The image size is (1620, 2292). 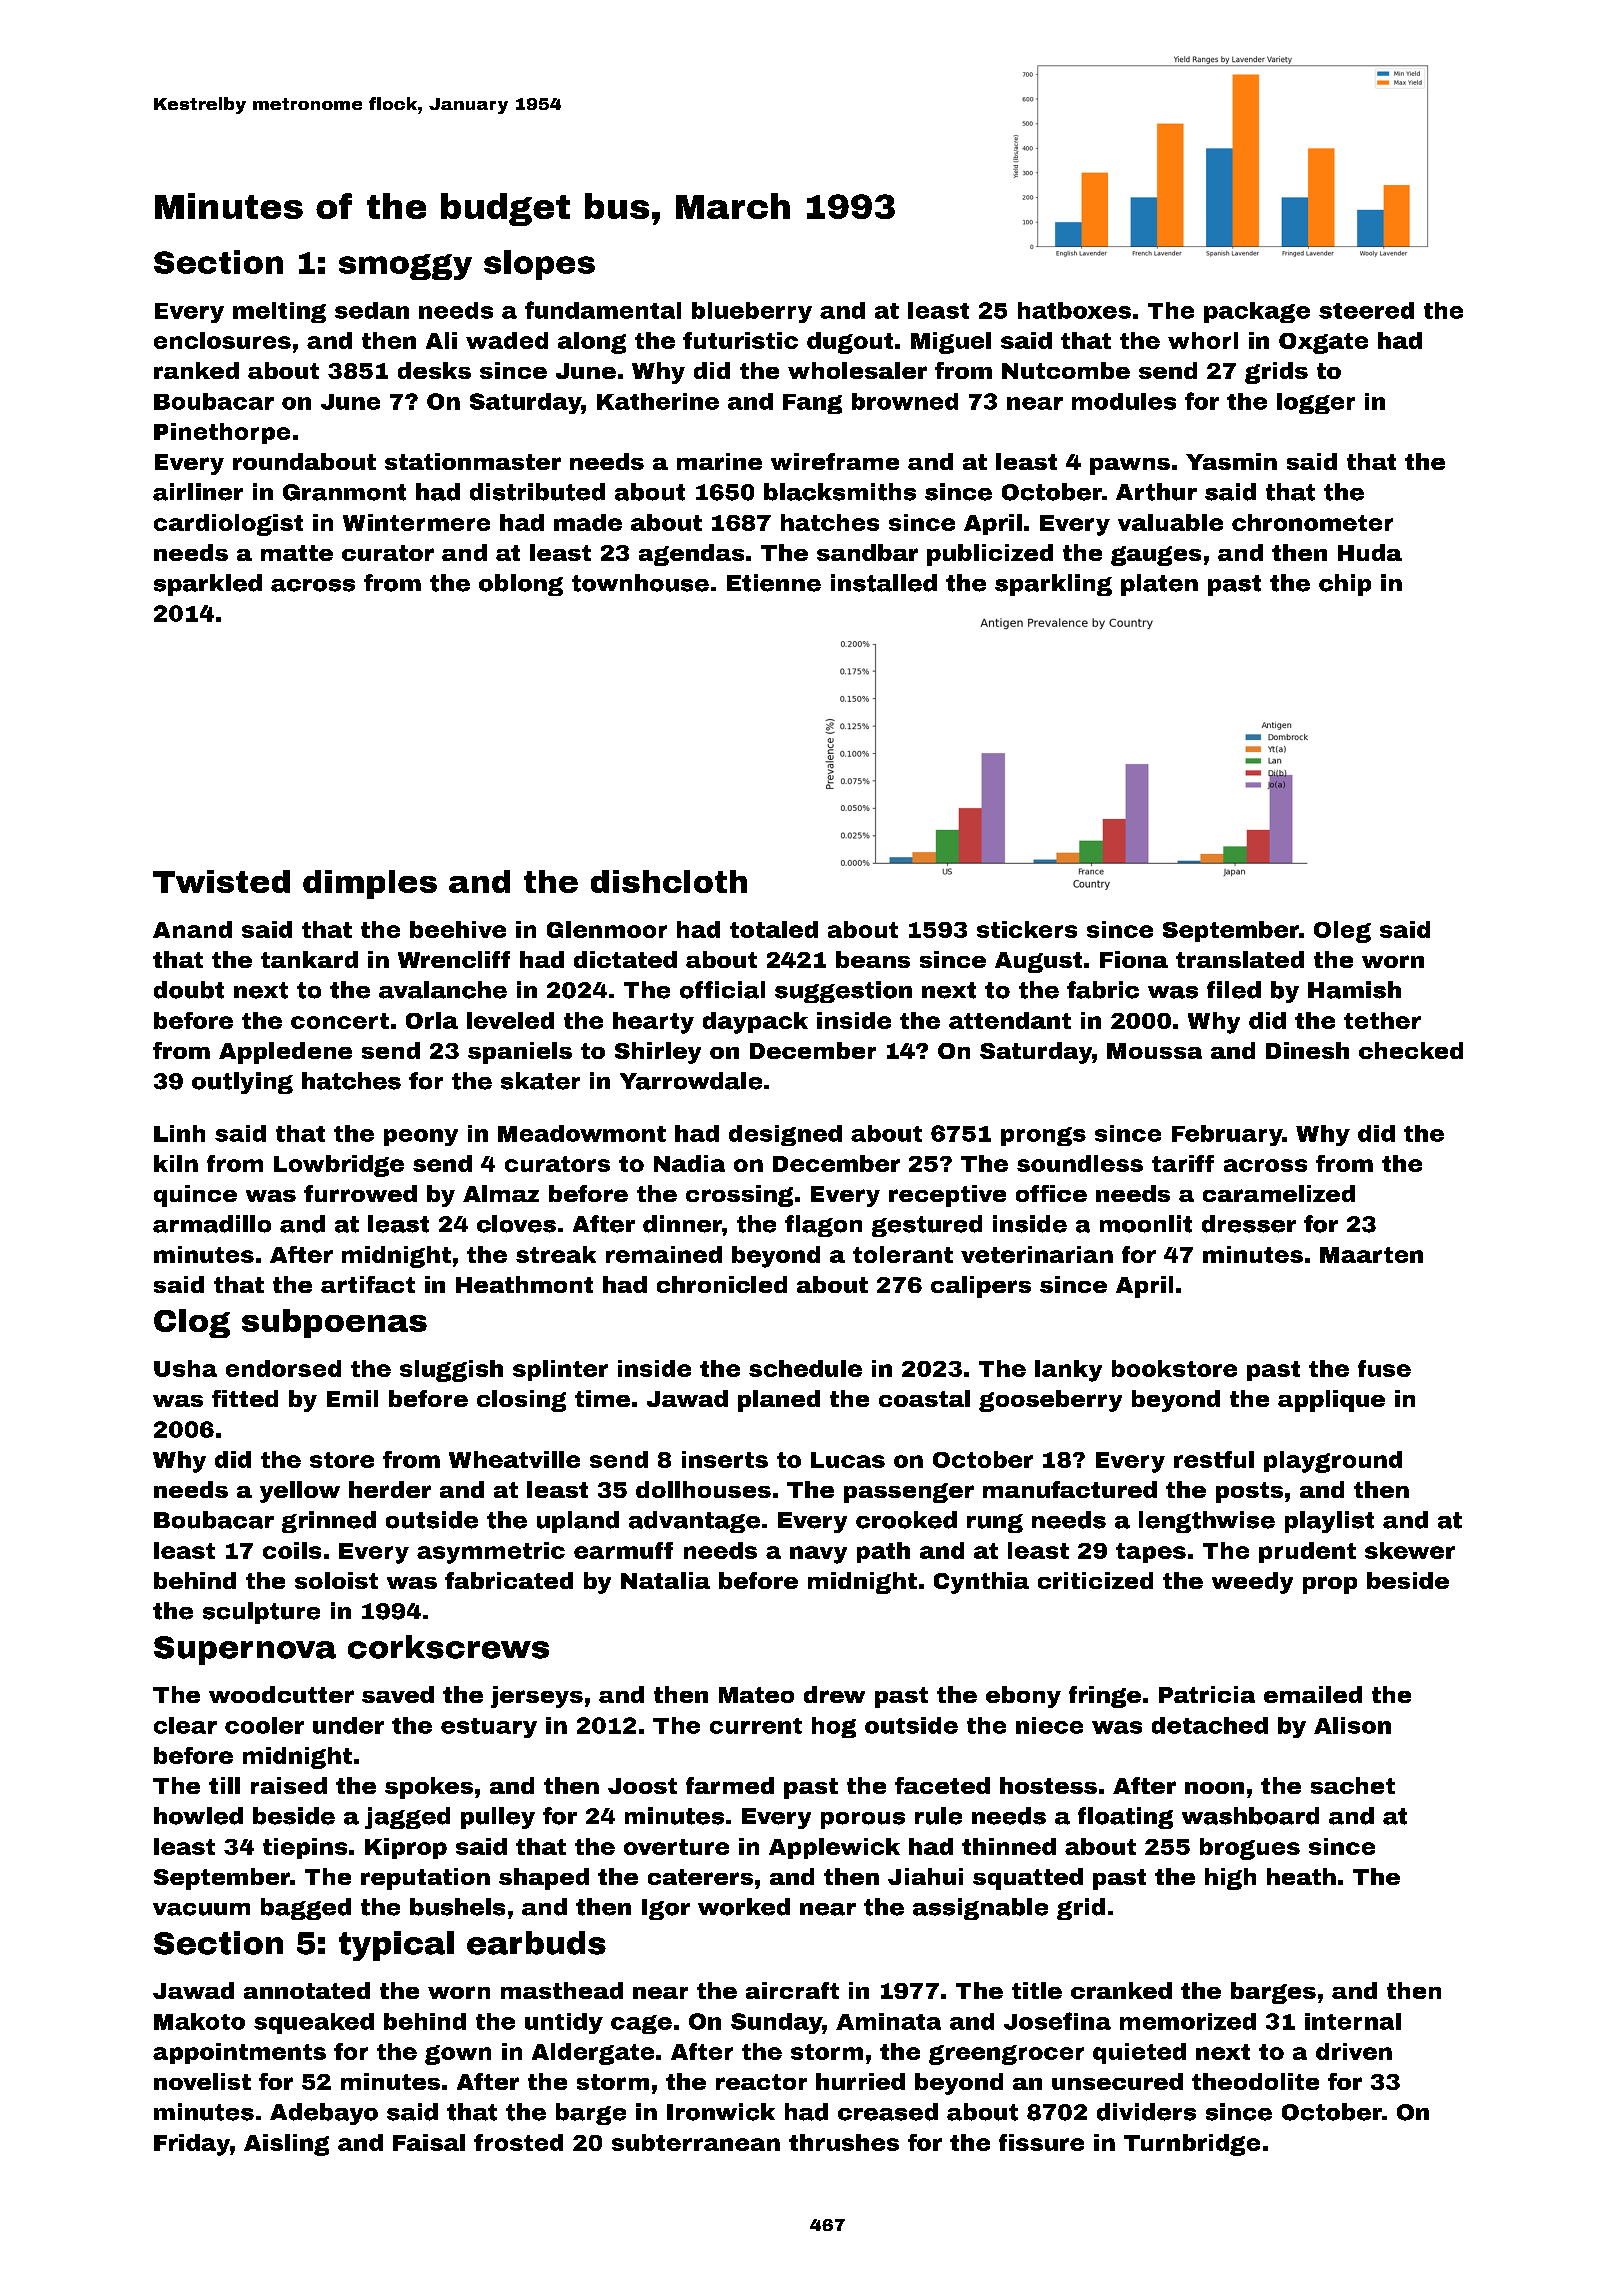 What do you see at coordinates (752, 312) in the page?
I see `blueberry` at bounding box center [752, 312].
